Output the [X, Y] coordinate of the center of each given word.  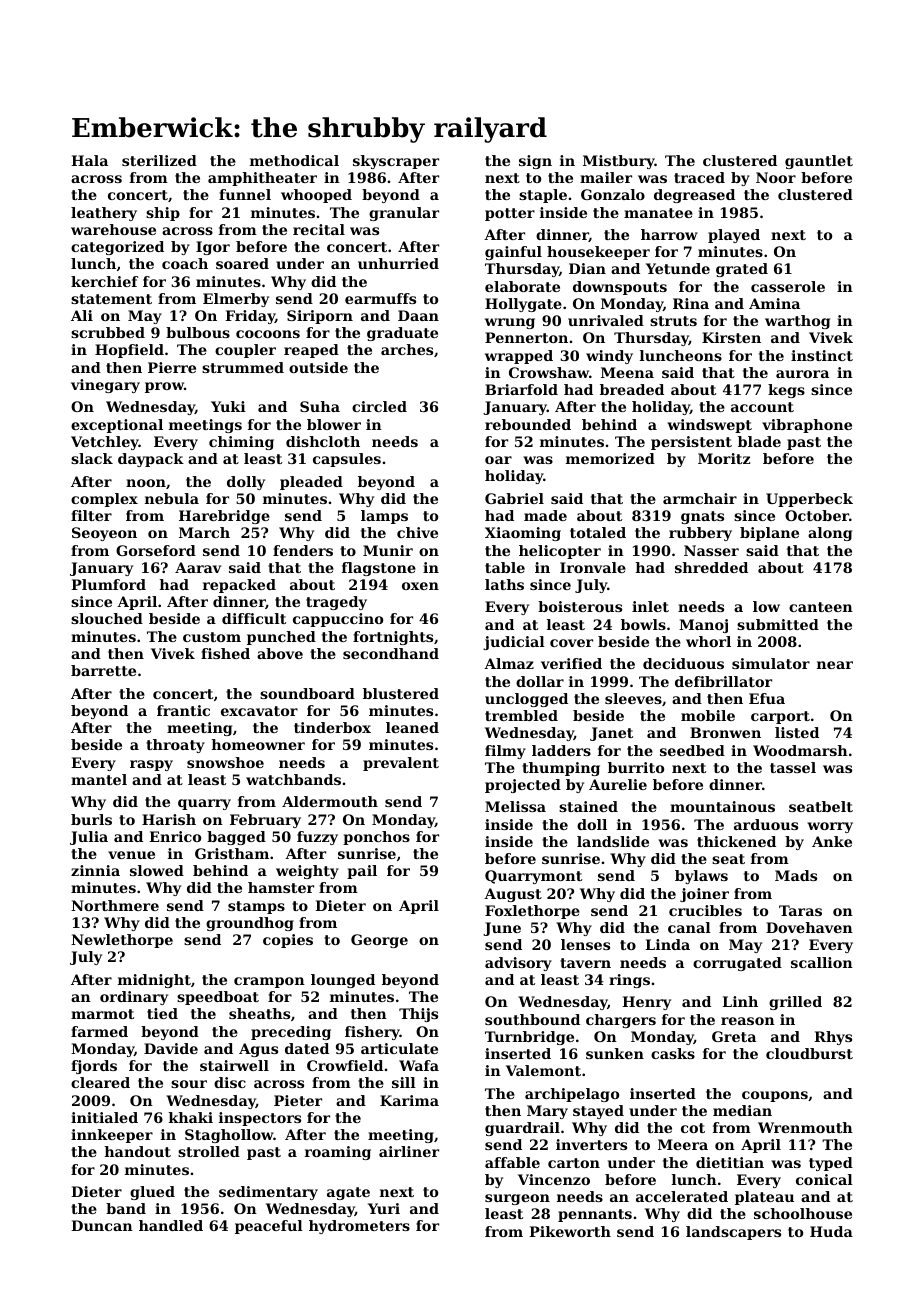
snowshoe [225, 762]
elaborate [522, 286]
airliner [409, 1151]
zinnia [95, 870]
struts [673, 321]
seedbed [692, 750]
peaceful [269, 1227]
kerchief [104, 281]
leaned [412, 727]
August [513, 895]
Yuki [228, 406]
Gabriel [514, 498]
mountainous [722, 806]
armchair [700, 498]
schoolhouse [803, 1213]
